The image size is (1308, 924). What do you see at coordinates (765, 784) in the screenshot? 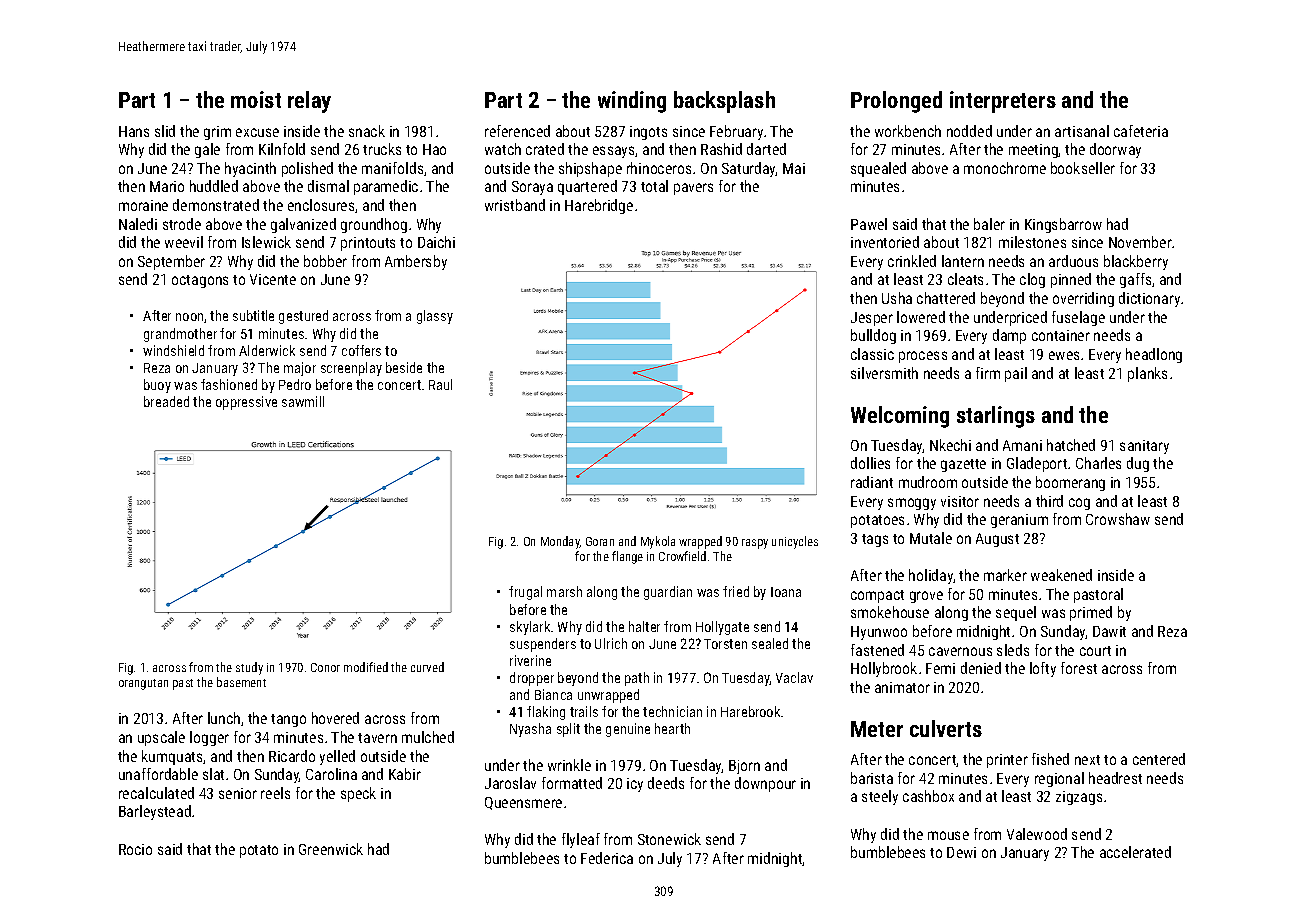
I see `downpour` at bounding box center [765, 784].
